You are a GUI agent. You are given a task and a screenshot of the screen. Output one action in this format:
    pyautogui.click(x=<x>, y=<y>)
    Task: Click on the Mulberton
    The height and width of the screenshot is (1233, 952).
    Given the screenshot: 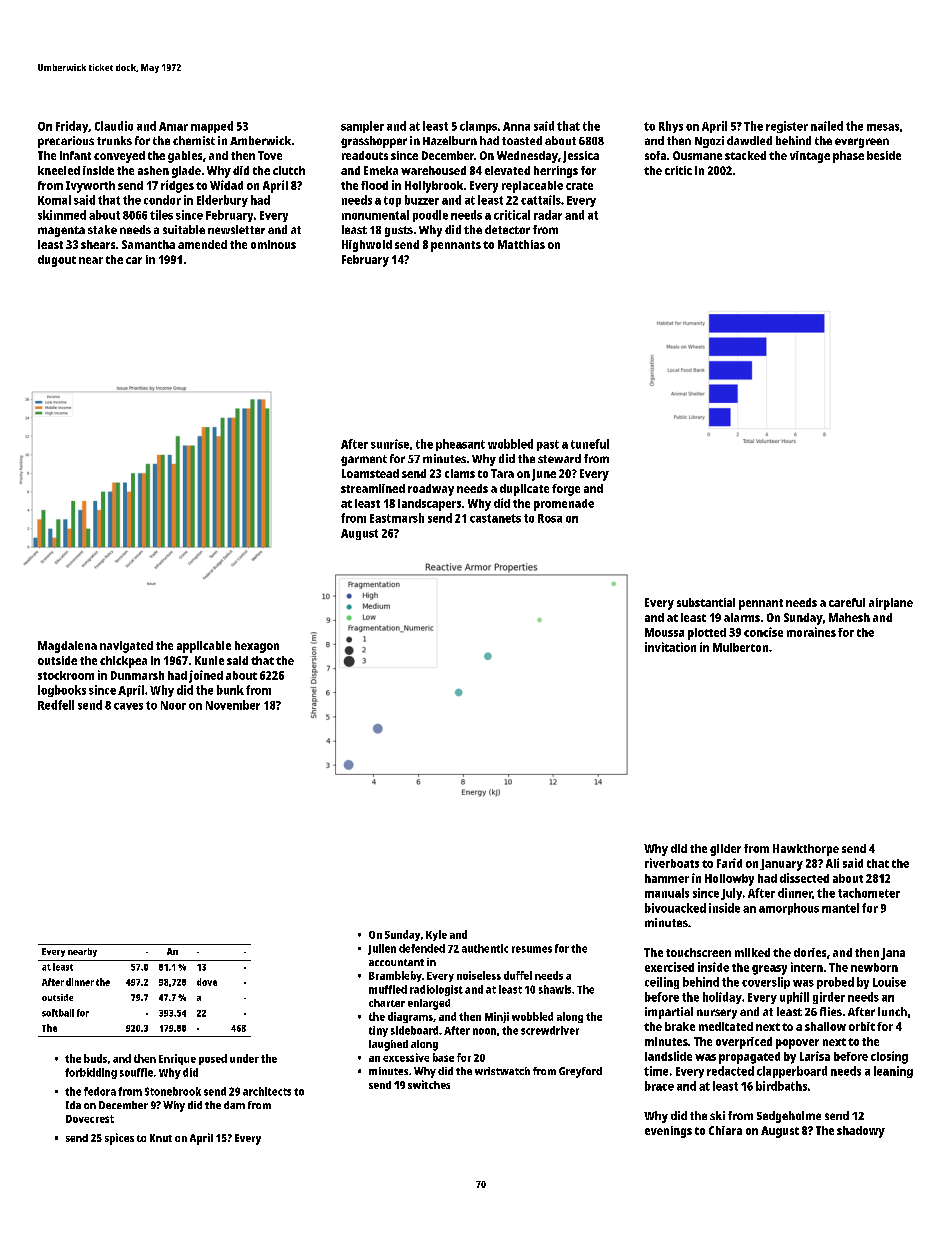 What is the action you would take?
    pyautogui.click(x=740, y=647)
